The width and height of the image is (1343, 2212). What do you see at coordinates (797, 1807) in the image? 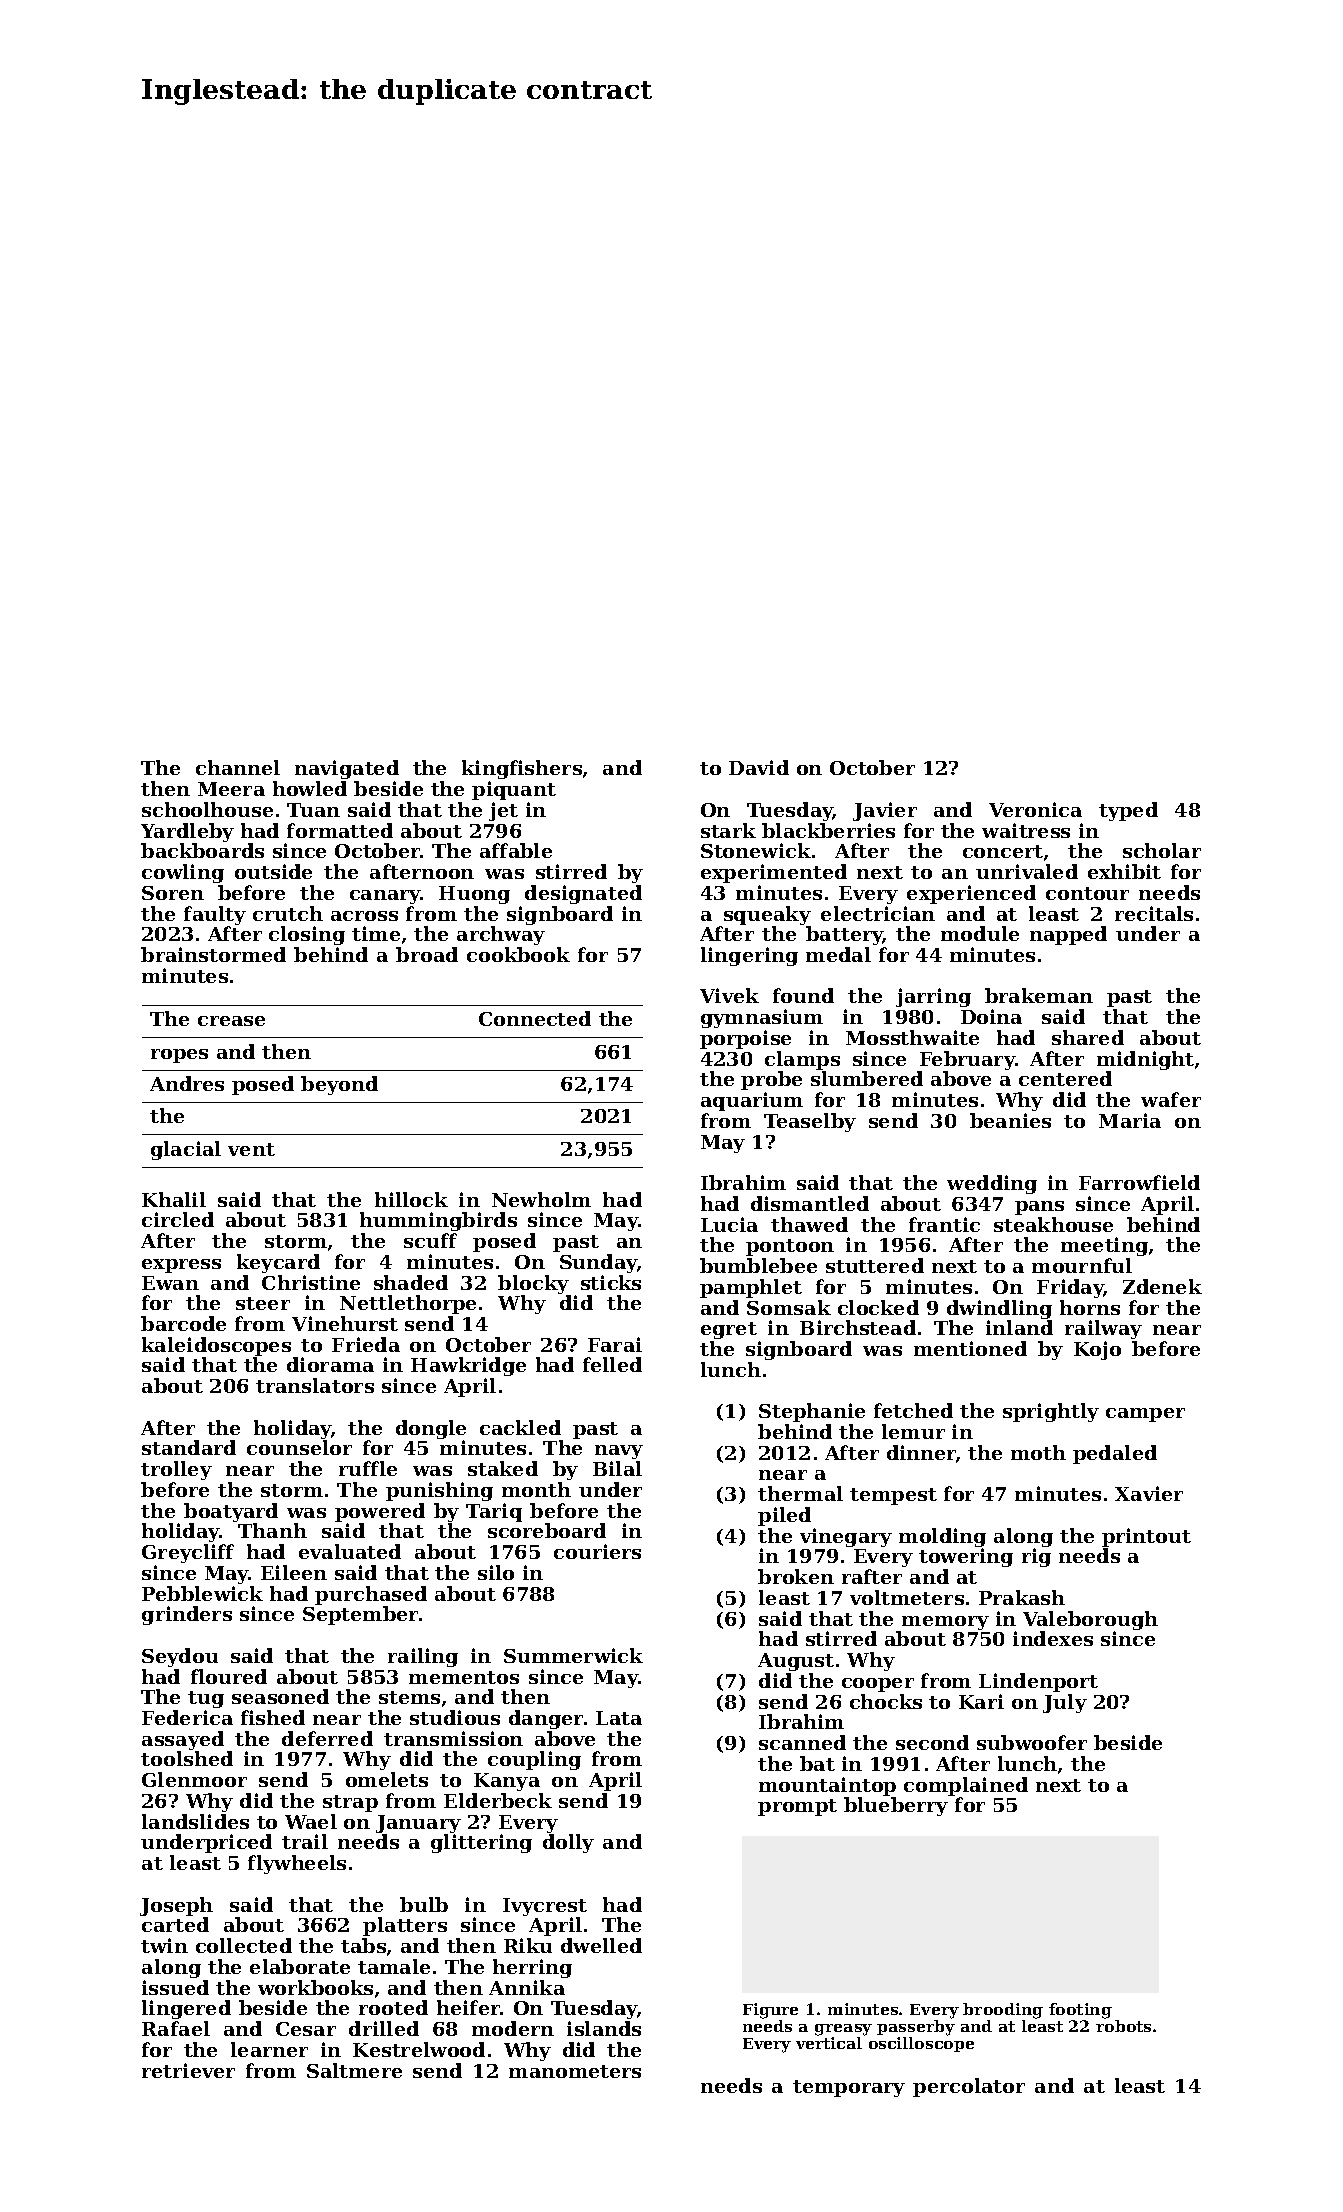
I see `prompt` at bounding box center [797, 1807].
